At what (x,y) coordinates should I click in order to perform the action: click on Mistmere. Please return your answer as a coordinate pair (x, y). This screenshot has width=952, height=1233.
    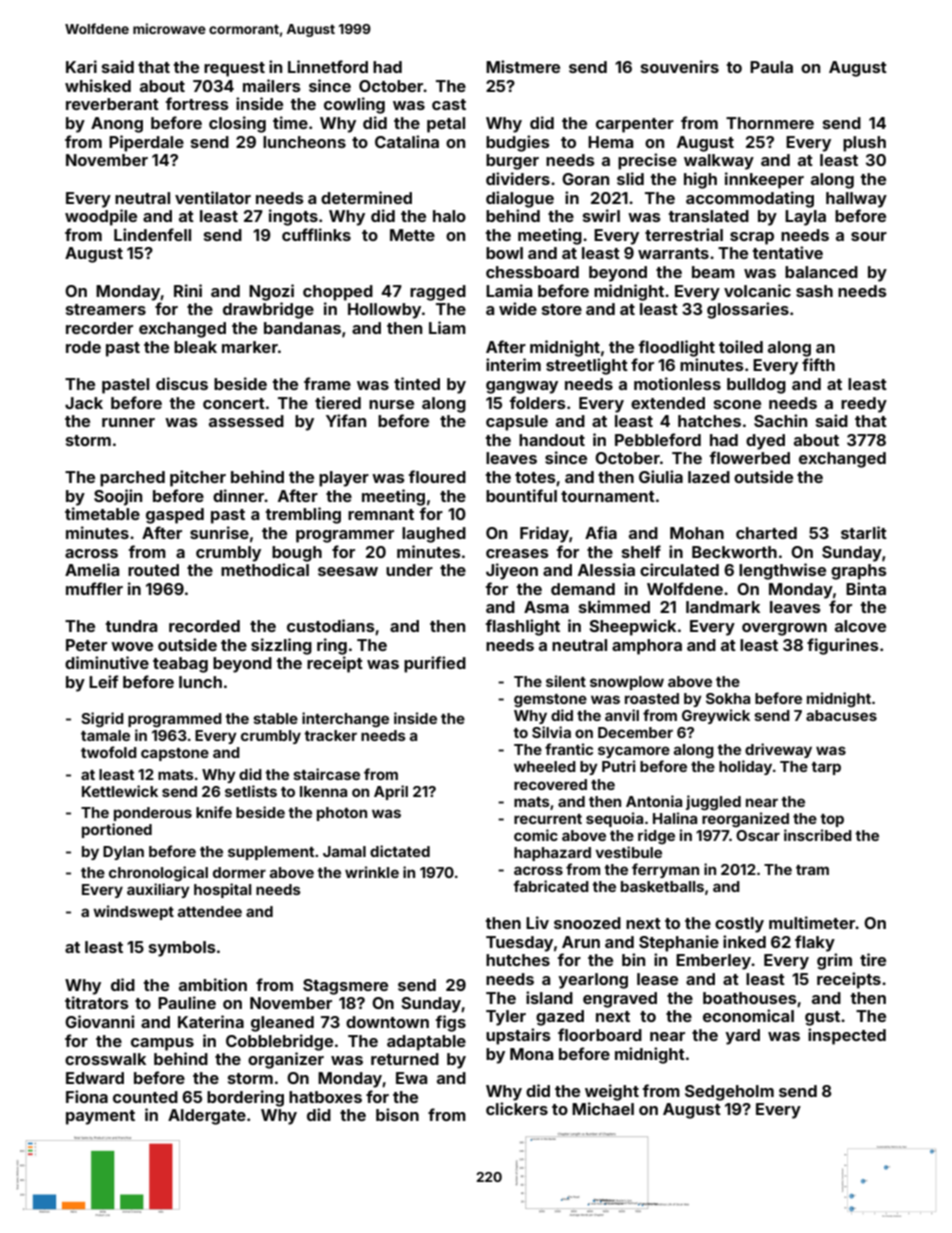
    Looking at the image, I should click on (523, 66).
